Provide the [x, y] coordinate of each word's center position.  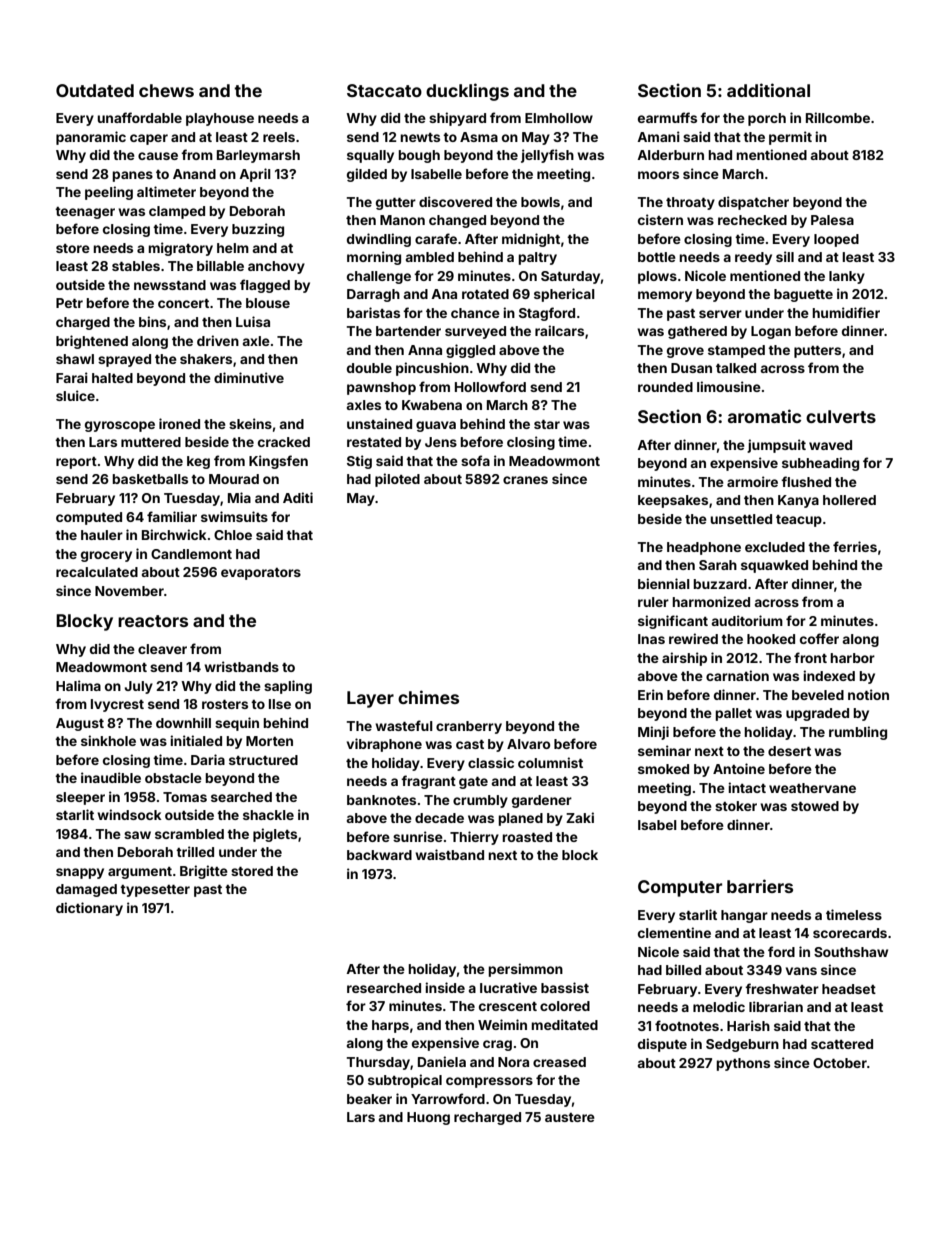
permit [790, 138]
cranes [525, 480]
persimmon [525, 970]
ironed [179, 423]
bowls [540, 202]
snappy [80, 873]
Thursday [378, 1063]
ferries [855, 546]
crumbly [480, 801]
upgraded [817, 714]
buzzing [258, 230]
